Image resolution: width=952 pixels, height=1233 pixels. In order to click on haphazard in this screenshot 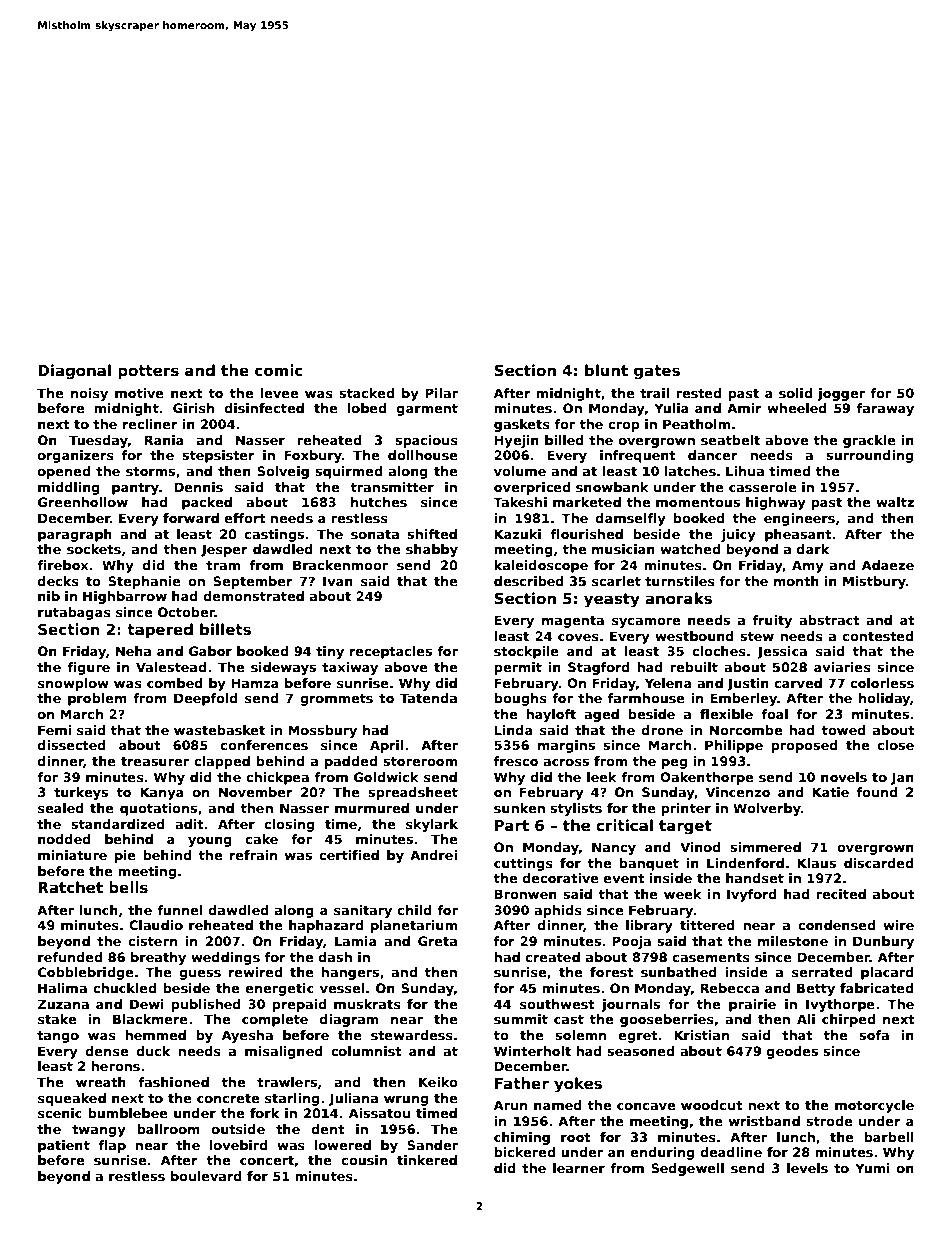, I will do `click(326, 926)`.
